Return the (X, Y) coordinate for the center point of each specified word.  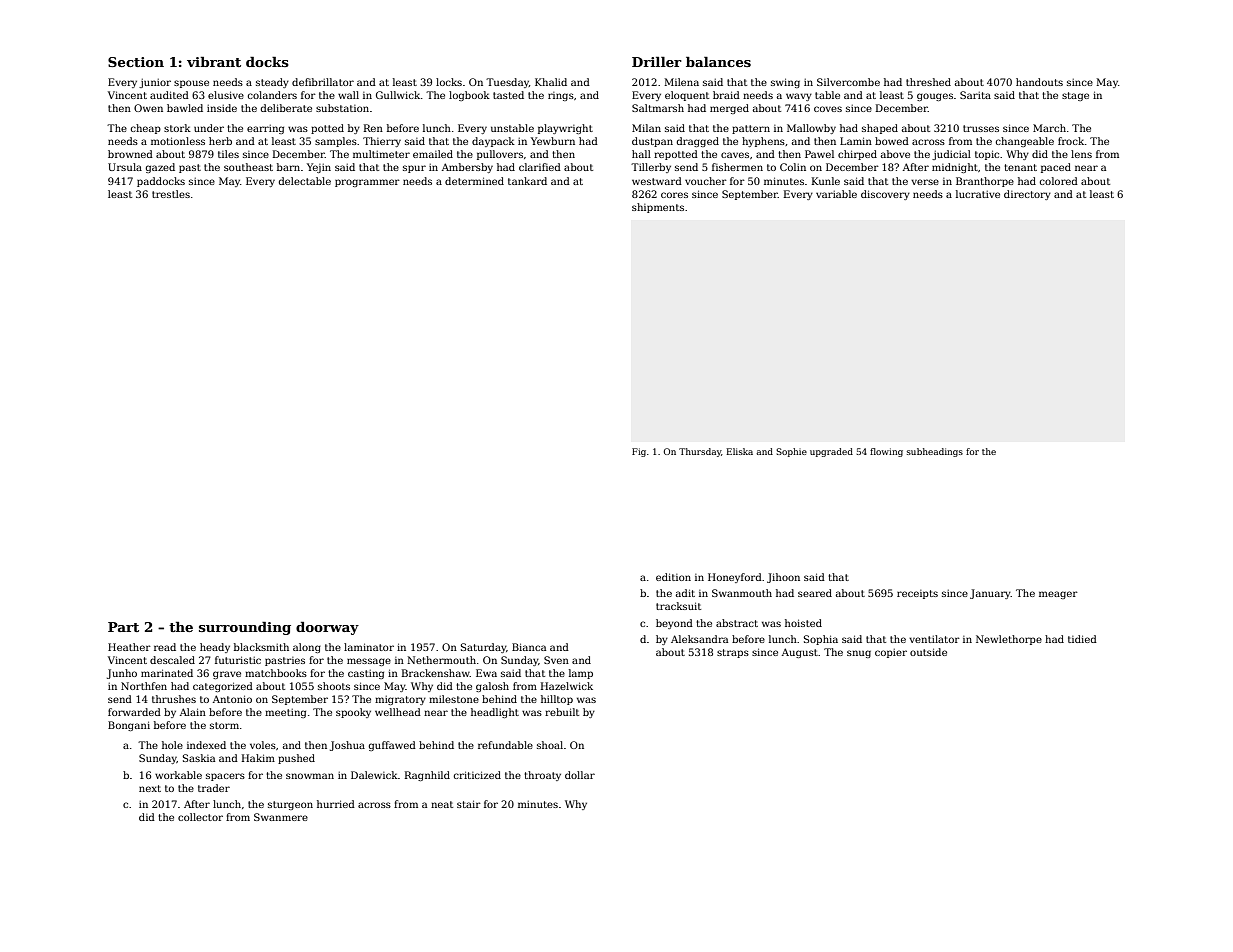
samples (336, 142)
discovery (885, 195)
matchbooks (276, 673)
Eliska (739, 451)
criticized (477, 775)
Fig (639, 452)
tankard (527, 181)
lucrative (978, 194)
